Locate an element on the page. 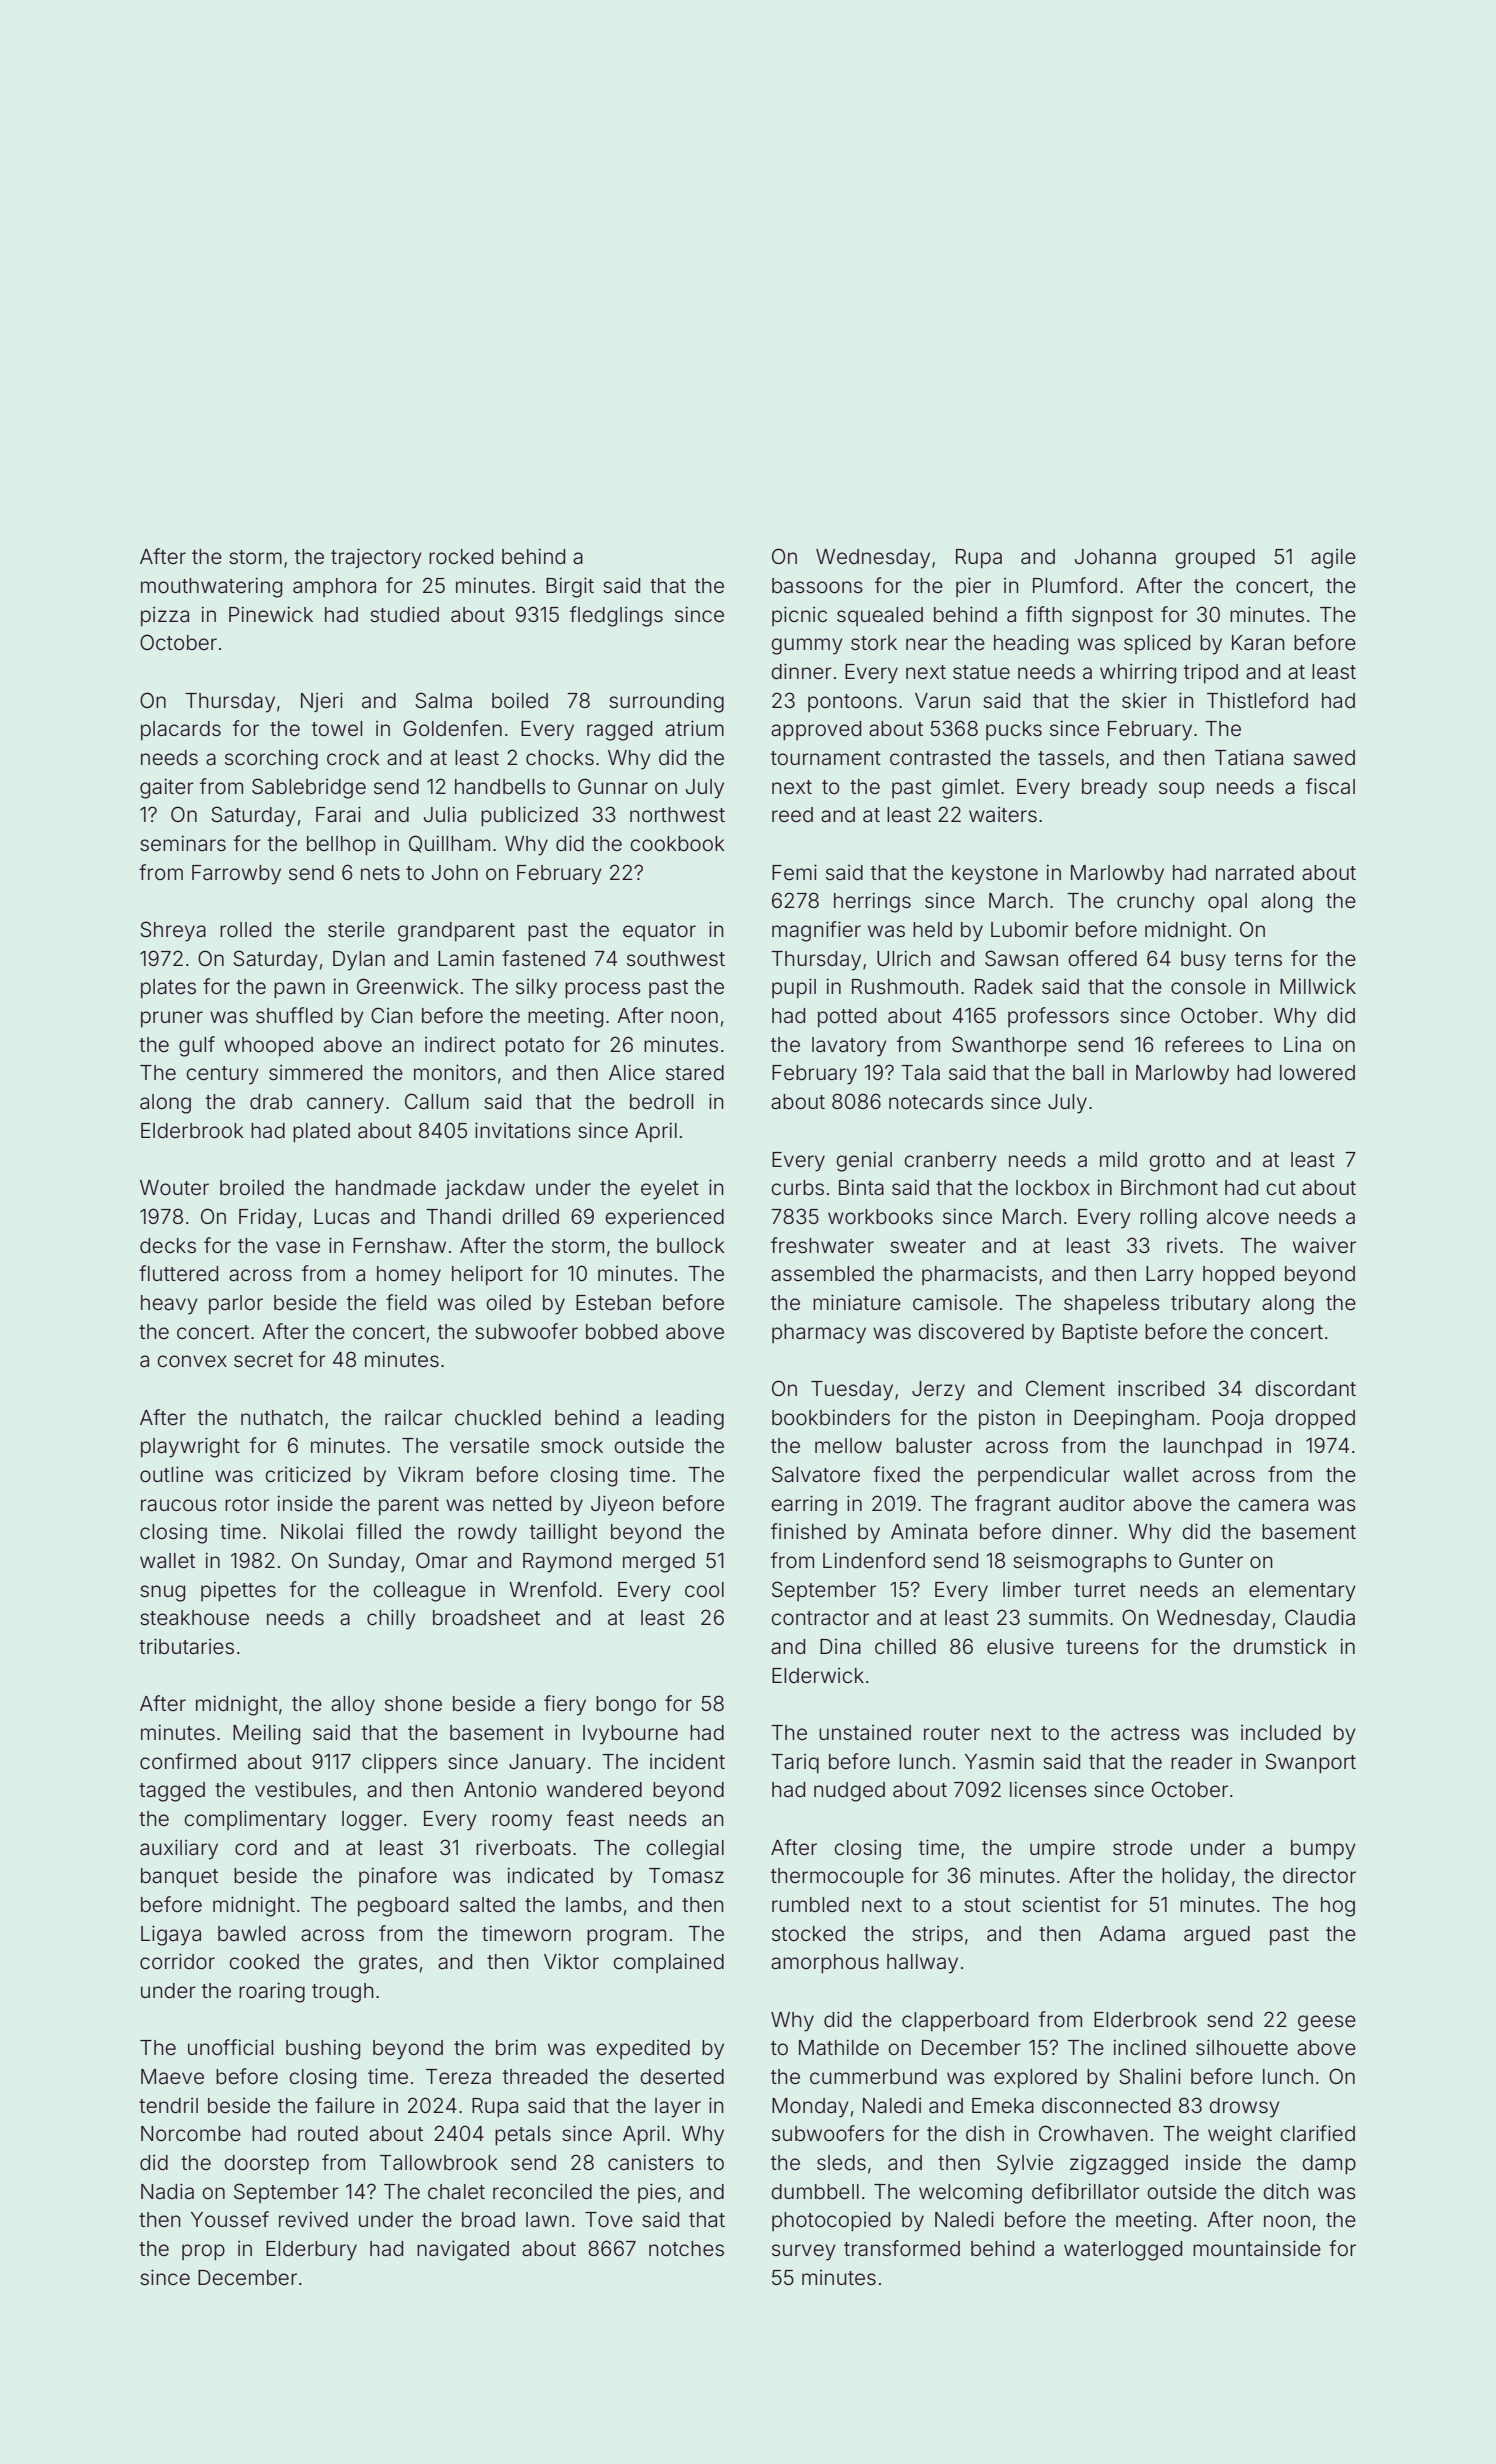  Elderbury is located at coordinates (311, 2251).
